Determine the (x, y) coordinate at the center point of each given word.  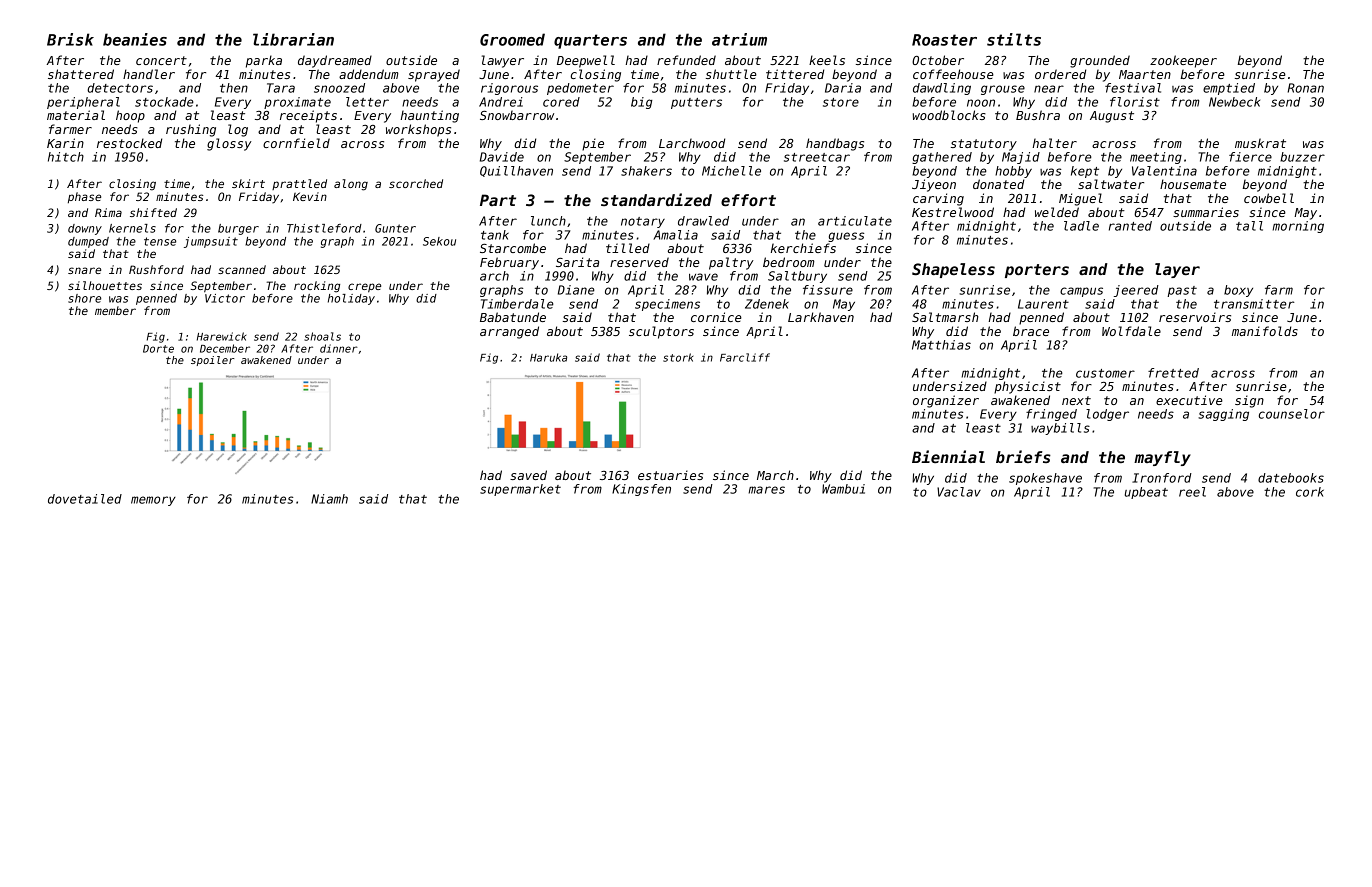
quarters (590, 41)
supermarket (520, 490)
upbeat (1146, 493)
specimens (667, 305)
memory (153, 501)
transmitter (1254, 304)
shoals (322, 336)
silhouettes (105, 285)
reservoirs (1195, 317)
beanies (135, 39)
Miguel (1081, 199)
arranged (509, 332)
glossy (229, 144)
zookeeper (1183, 61)
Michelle (731, 171)
